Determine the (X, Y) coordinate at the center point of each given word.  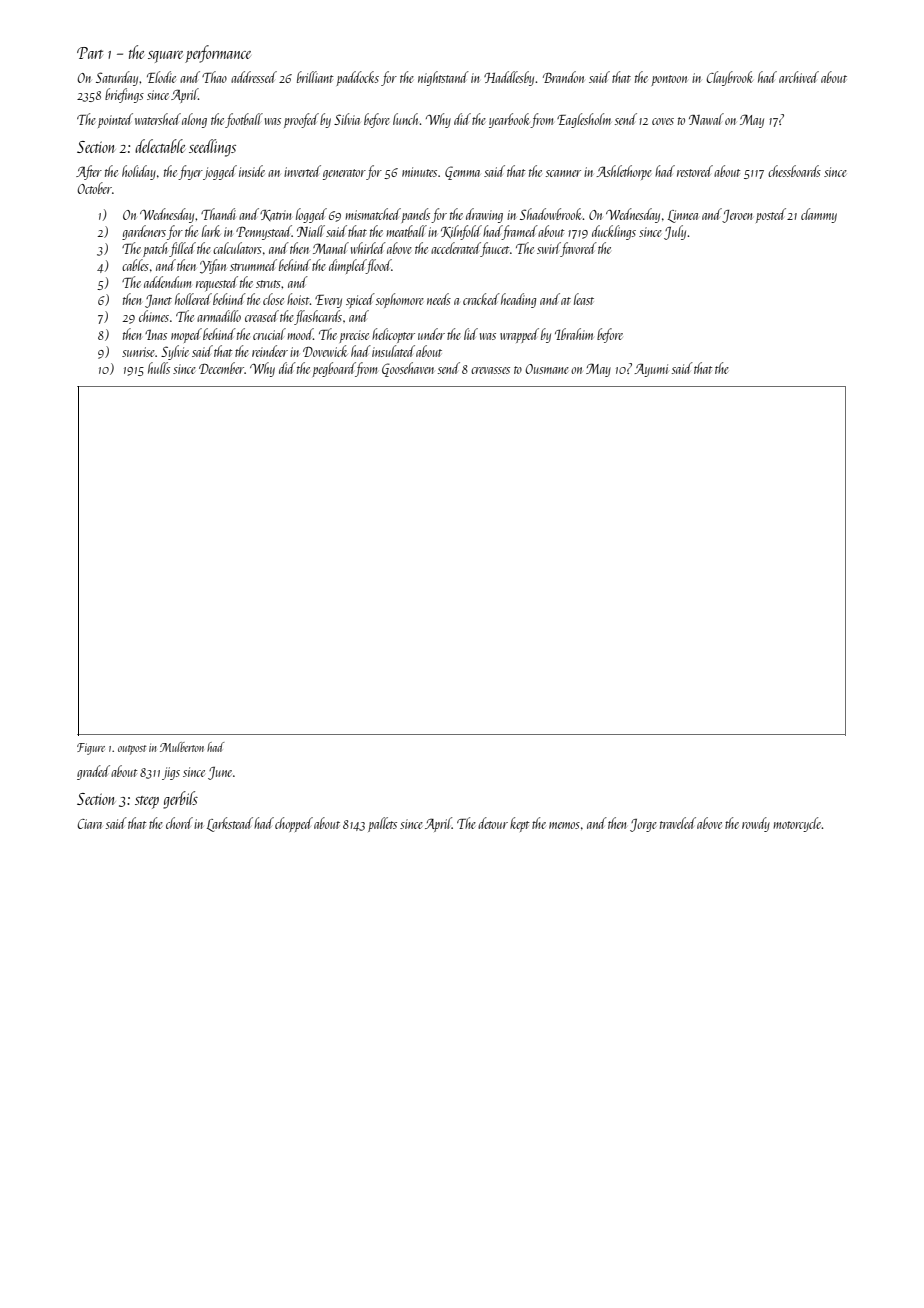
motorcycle (797, 824)
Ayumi (651, 370)
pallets (382, 824)
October (94, 188)
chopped (294, 824)
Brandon (563, 77)
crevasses (490, 370)
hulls (159, 368)
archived (799, 77)
